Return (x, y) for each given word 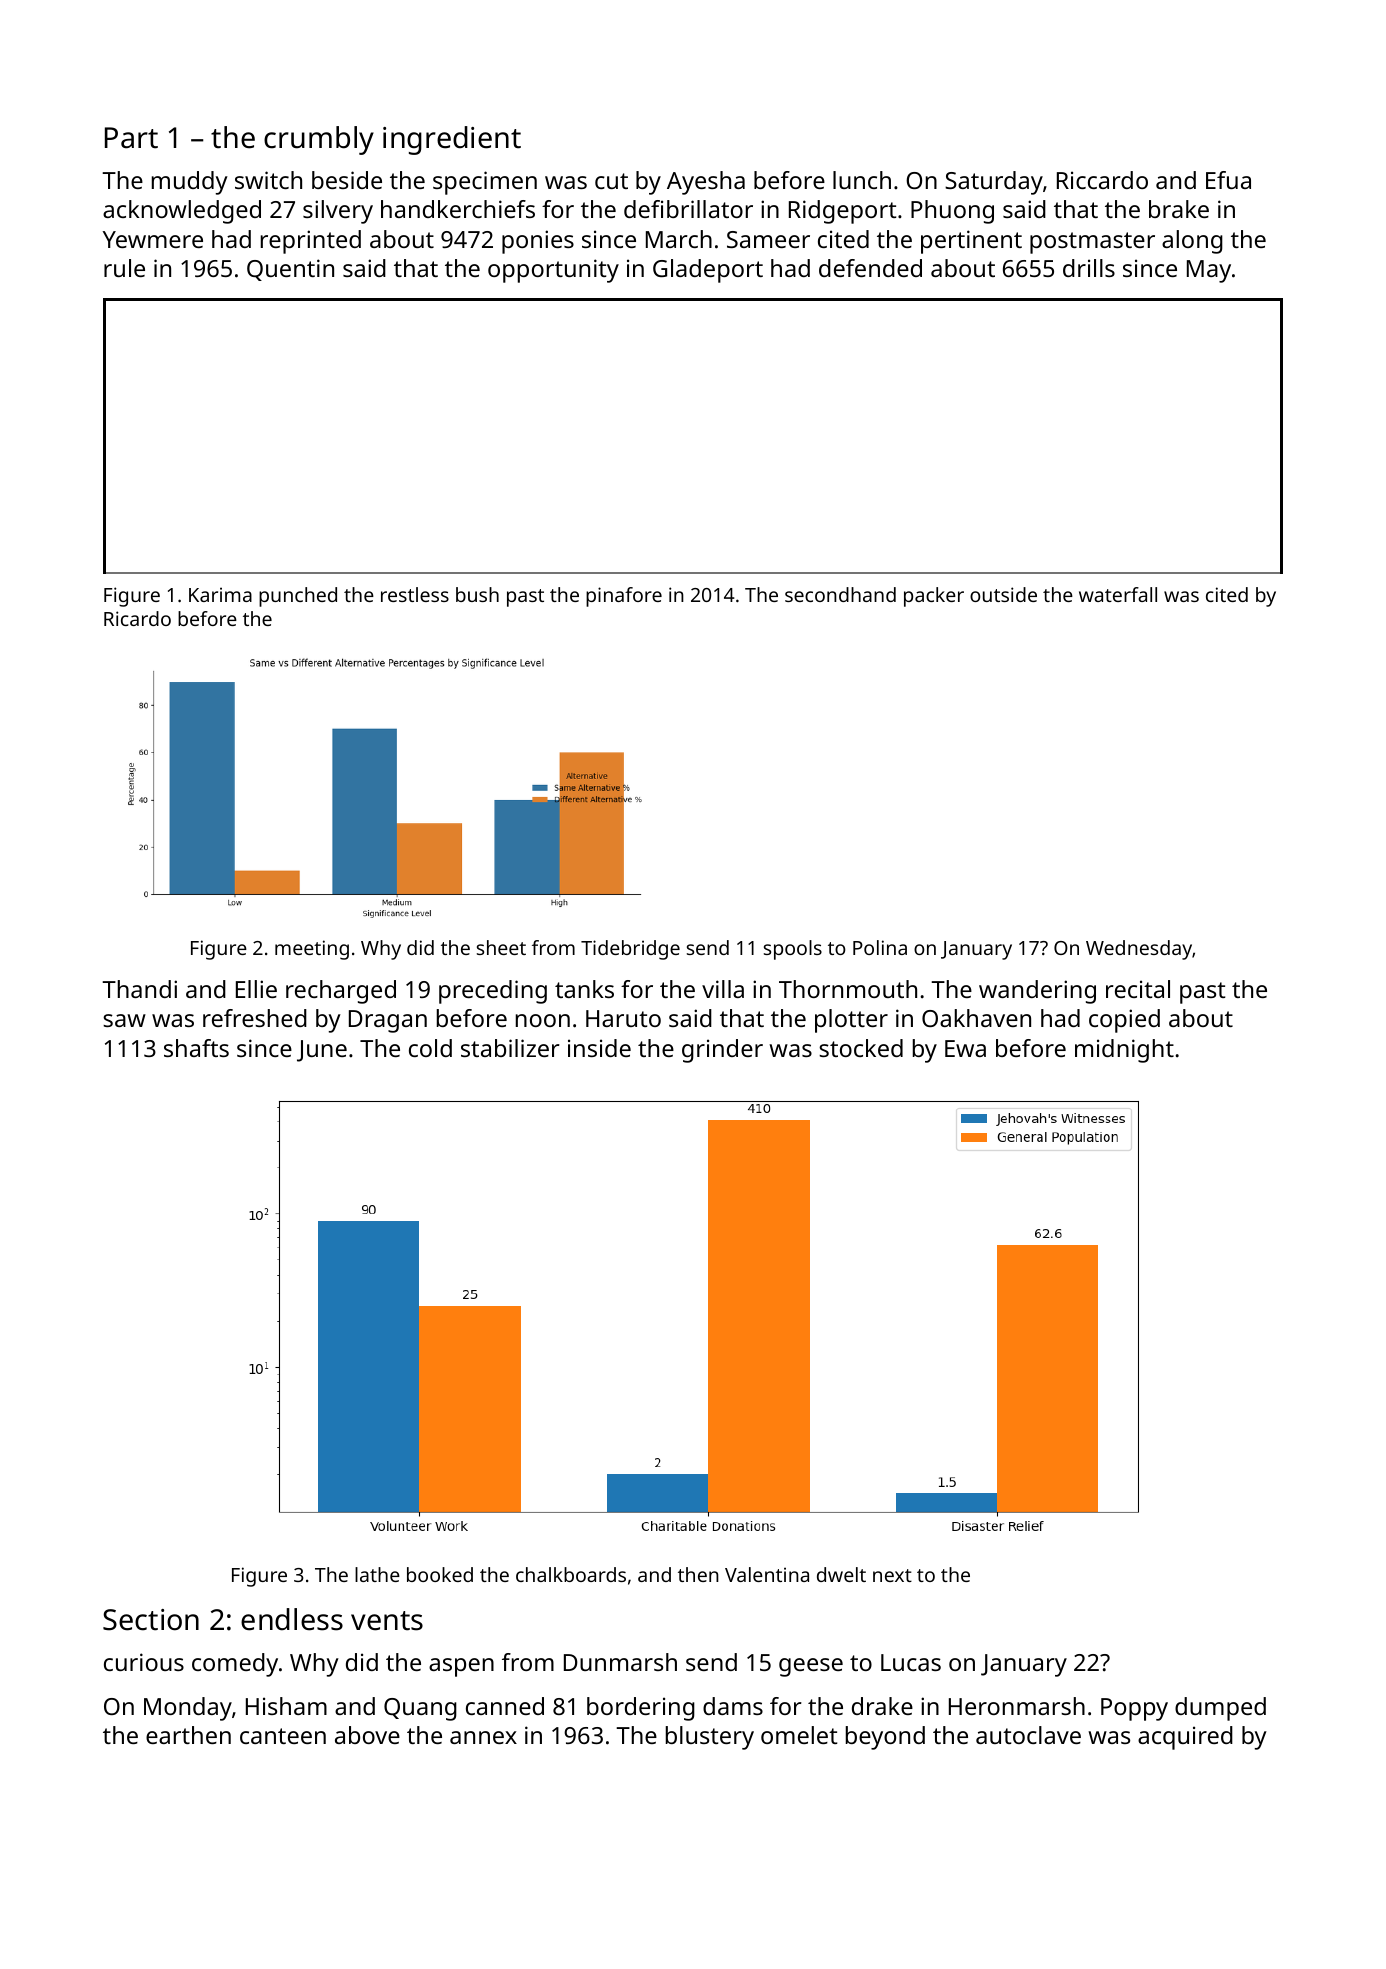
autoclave (1028, 1735)
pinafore (624, 597)
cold (430, 1048)
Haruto (623, 1018)
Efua (1228, 180)
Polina (880, 947)
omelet (799, 1735)
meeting (312, 950)
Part (131, 138)
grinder (722, 1051)
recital (1138, 989)
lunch (862, 180)
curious (144, 1662)
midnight (1124, 1051)
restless (415, 594)
